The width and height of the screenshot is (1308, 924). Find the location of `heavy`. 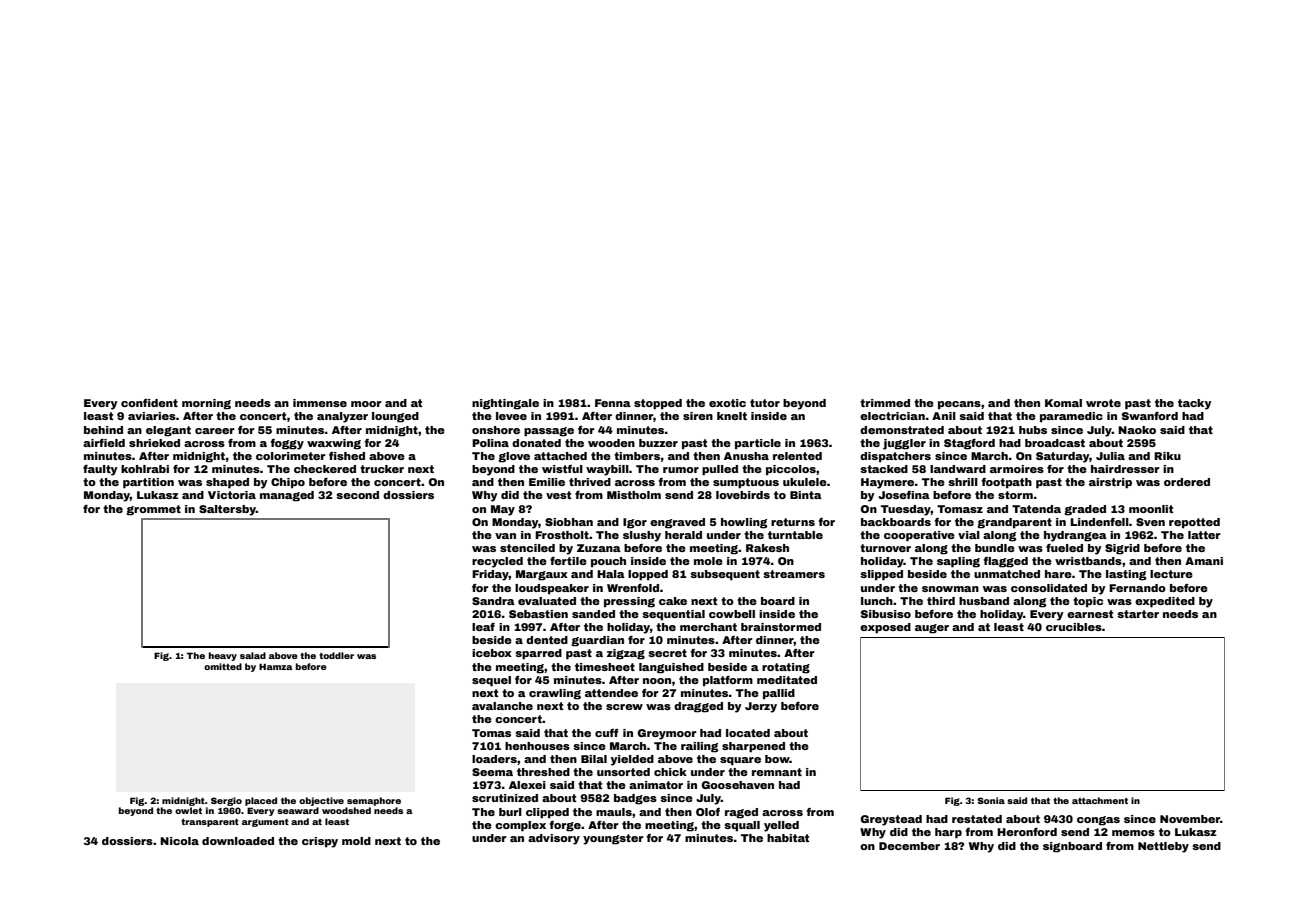

heavy is located at coordinates (223, 656).
